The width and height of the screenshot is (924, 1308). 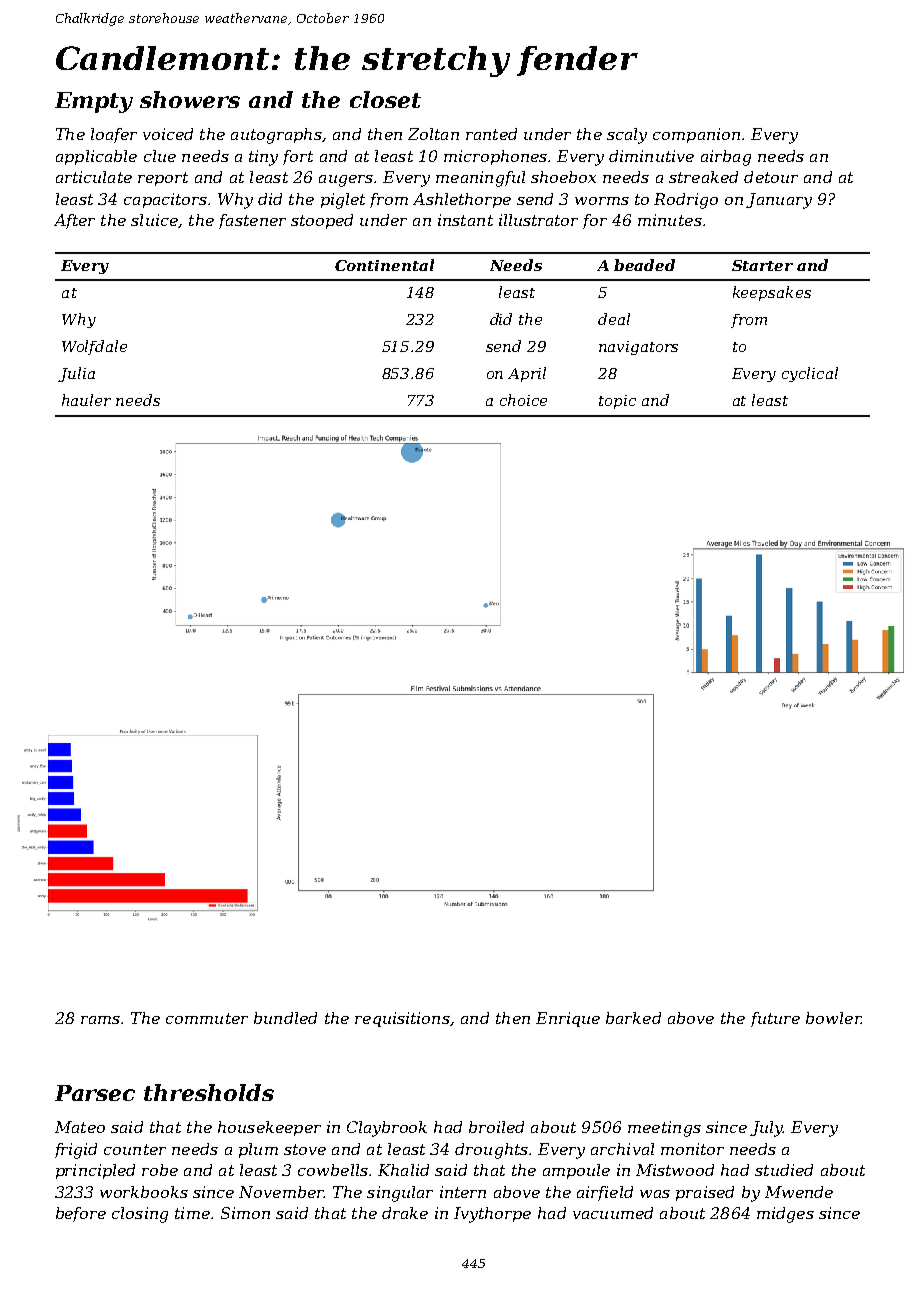 What do you see at coordinates (402, 1019) in the screenshot?
I see `requisitions` at bounding box center [402, 1019].
